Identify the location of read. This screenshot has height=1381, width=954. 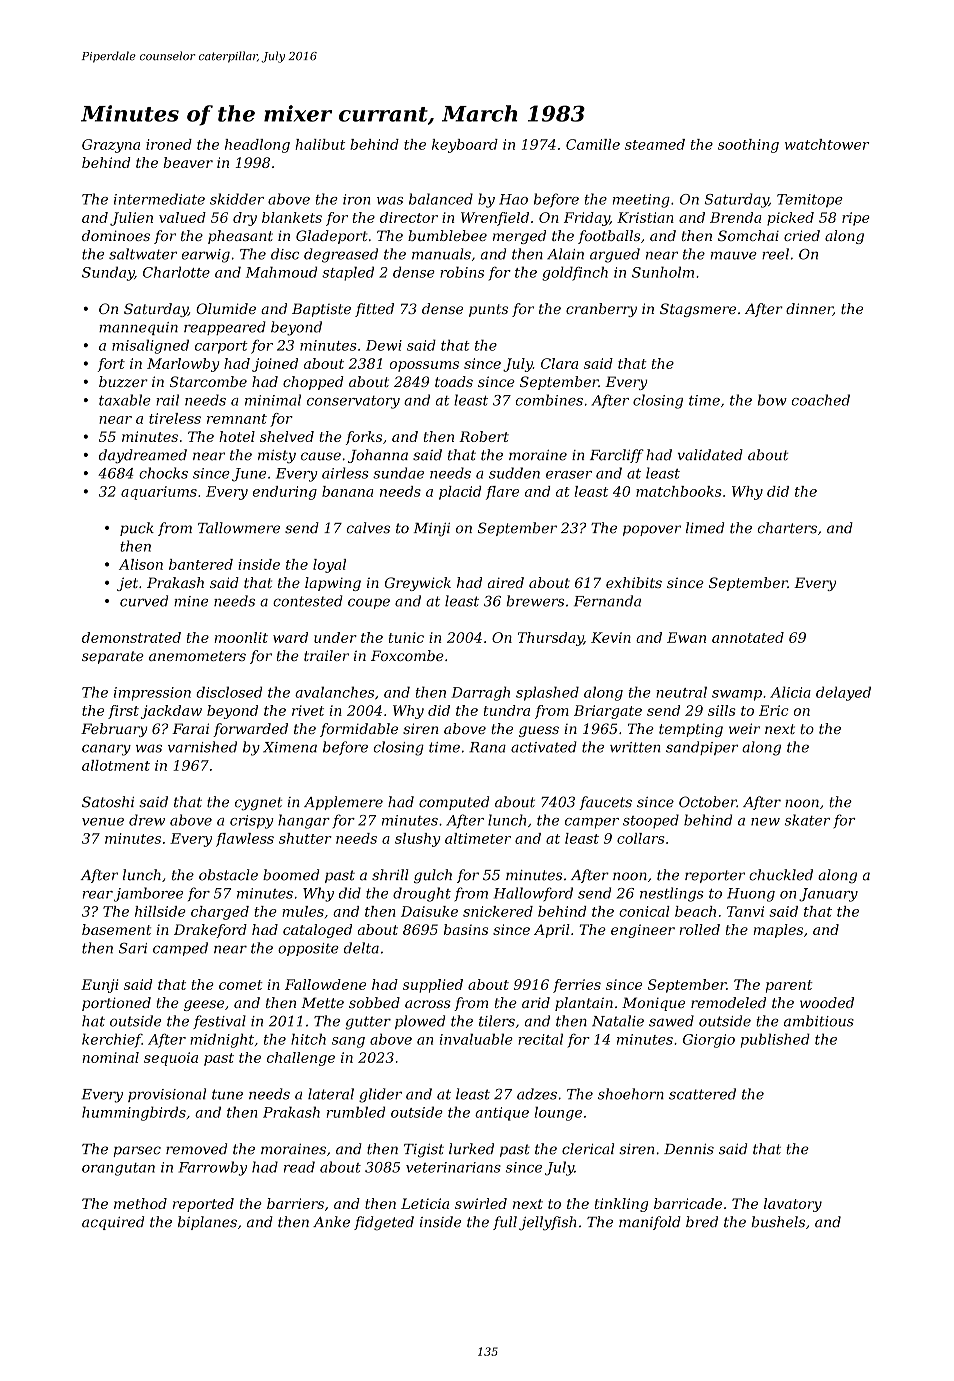
(299, 1167).
